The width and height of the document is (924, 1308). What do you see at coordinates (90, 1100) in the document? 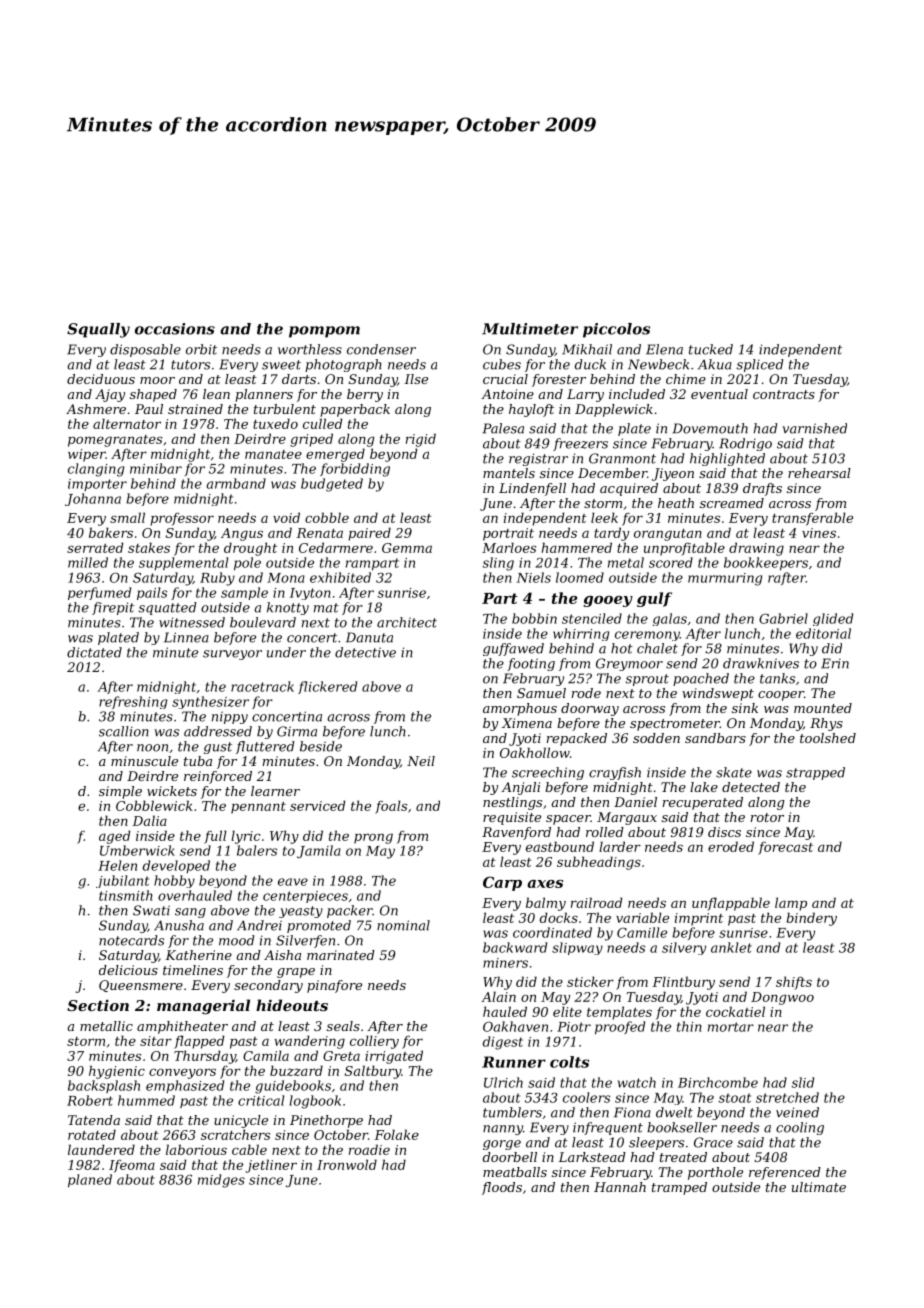
I see `Robert` at bounding box center [90, 1100].
